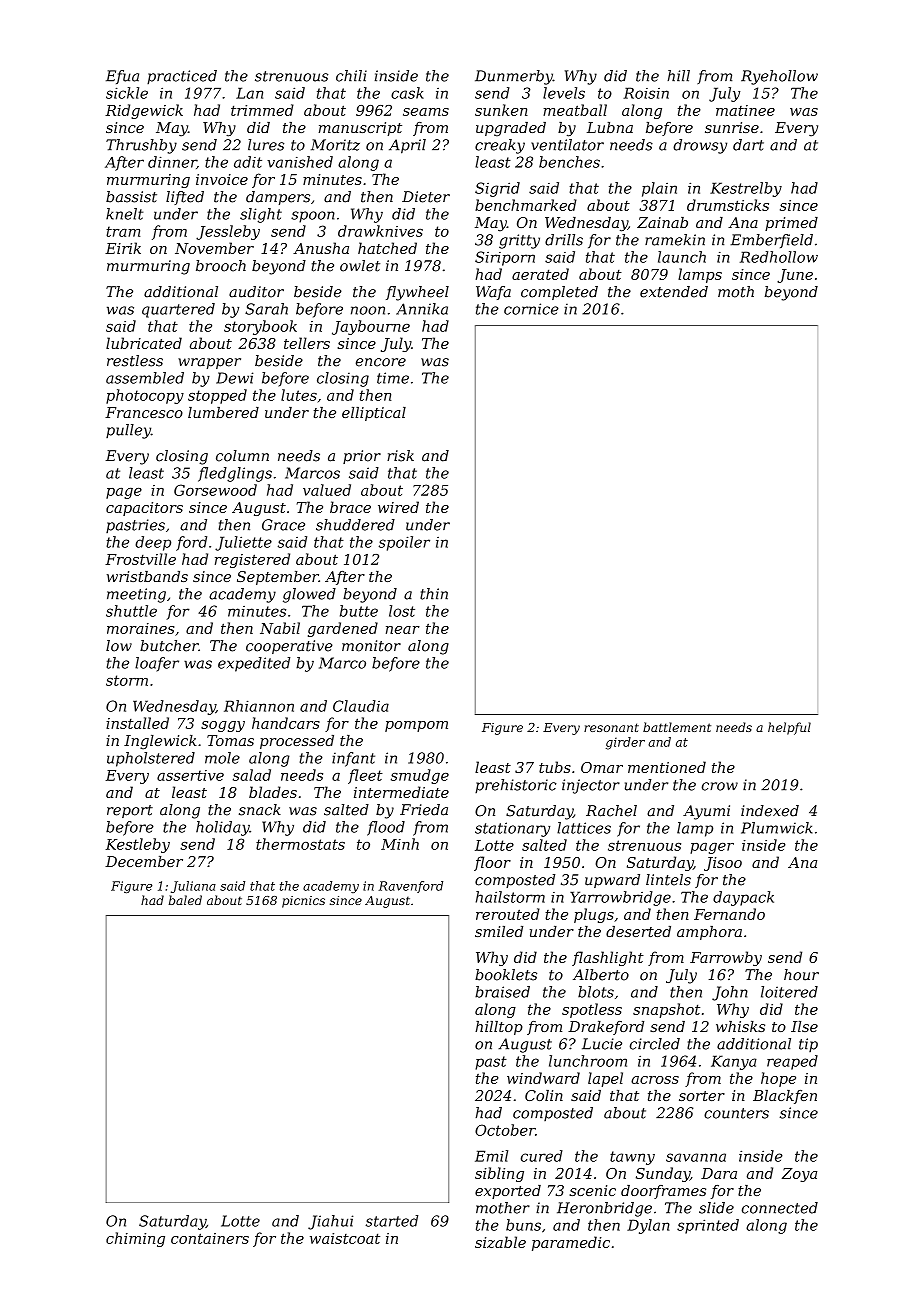 This screenshot has height=1308, width=924. I want to click on picnics, so click(303, 902).
